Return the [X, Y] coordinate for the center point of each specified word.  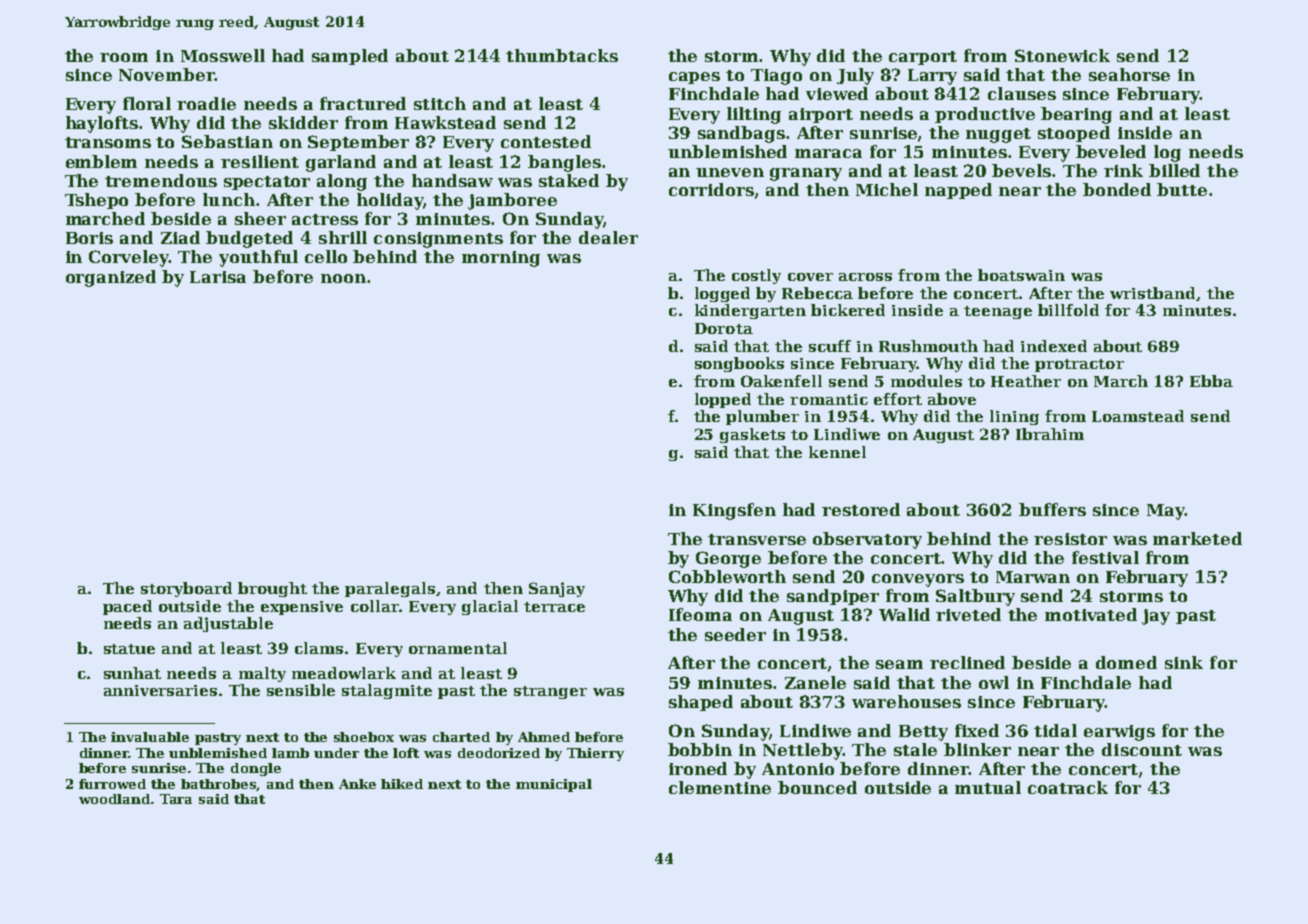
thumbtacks [562, 55]
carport [923, 58]
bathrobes [219, 785]
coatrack [1068, 787]
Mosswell [223, 55]
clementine [720, 787]
